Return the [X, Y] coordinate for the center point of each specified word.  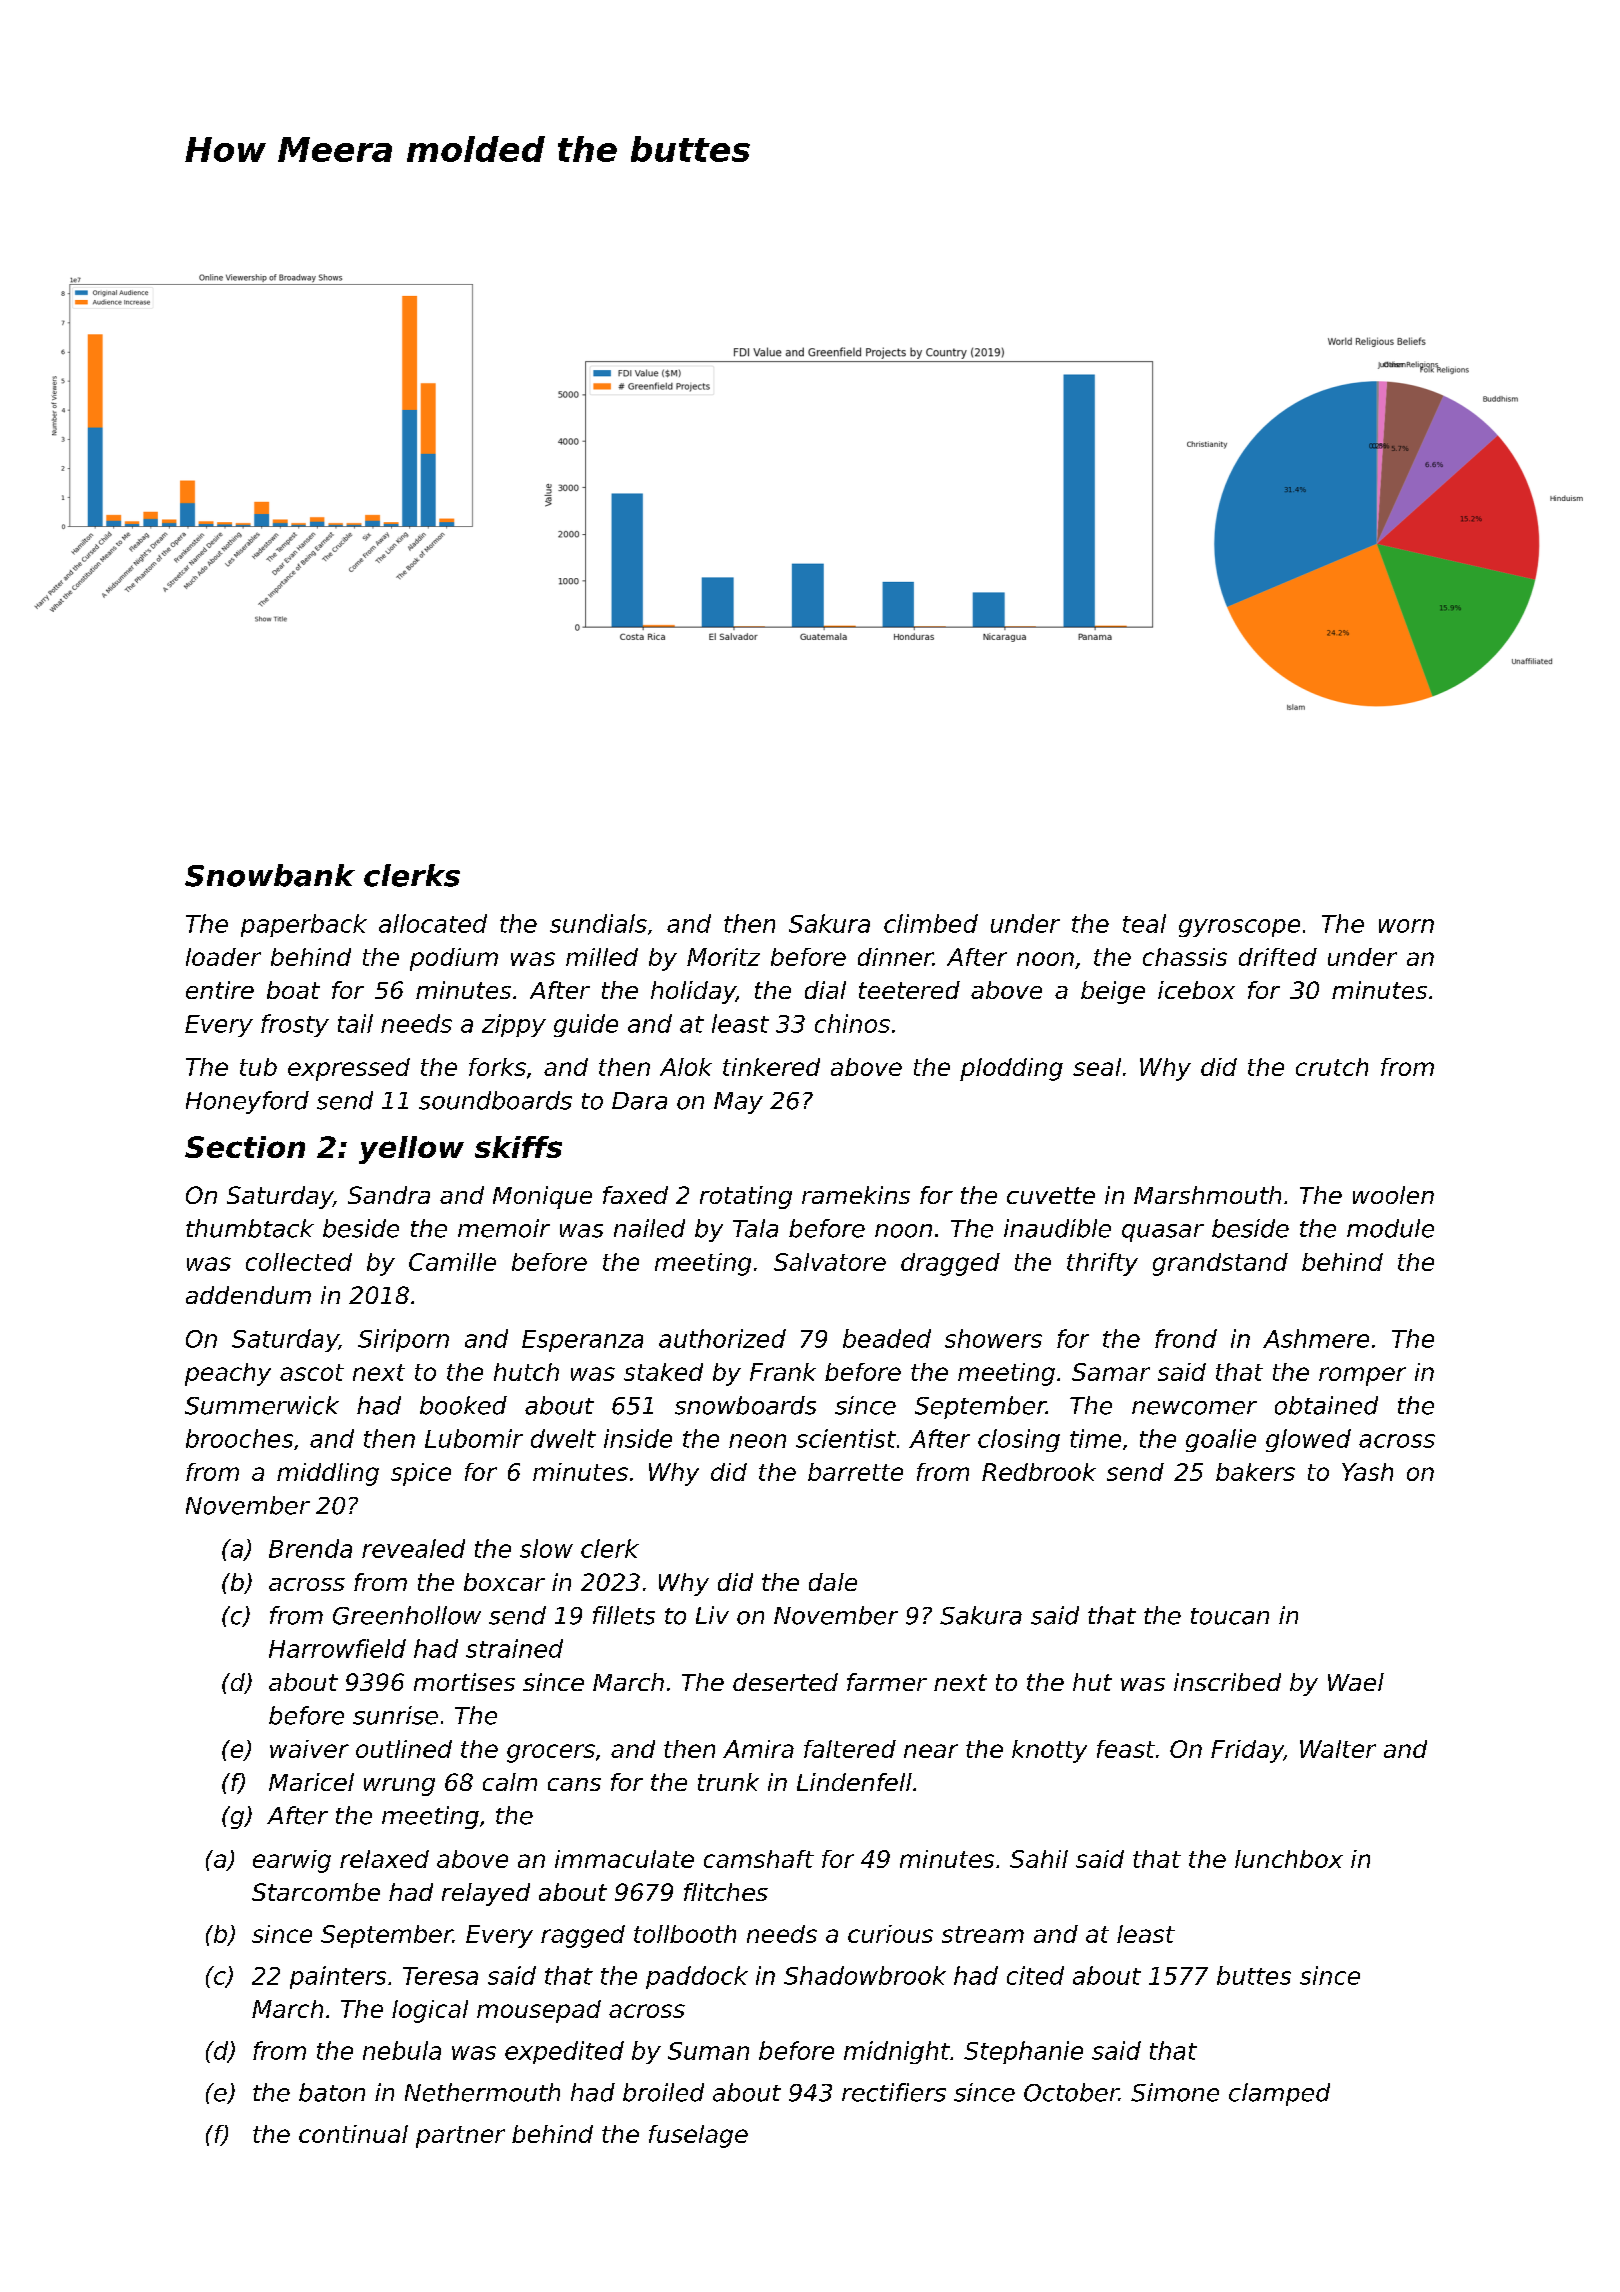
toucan [1230, 1616]
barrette [855, 1472]
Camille [452, 1262]
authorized [722, 1338]
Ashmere [1316, 1338]
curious [890, 1934]
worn [1406, 926]
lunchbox [1289, 1859]
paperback [304, 925]
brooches [239, 1438]
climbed [931, 923]
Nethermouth [482, 2092]
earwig [292, 1861]
